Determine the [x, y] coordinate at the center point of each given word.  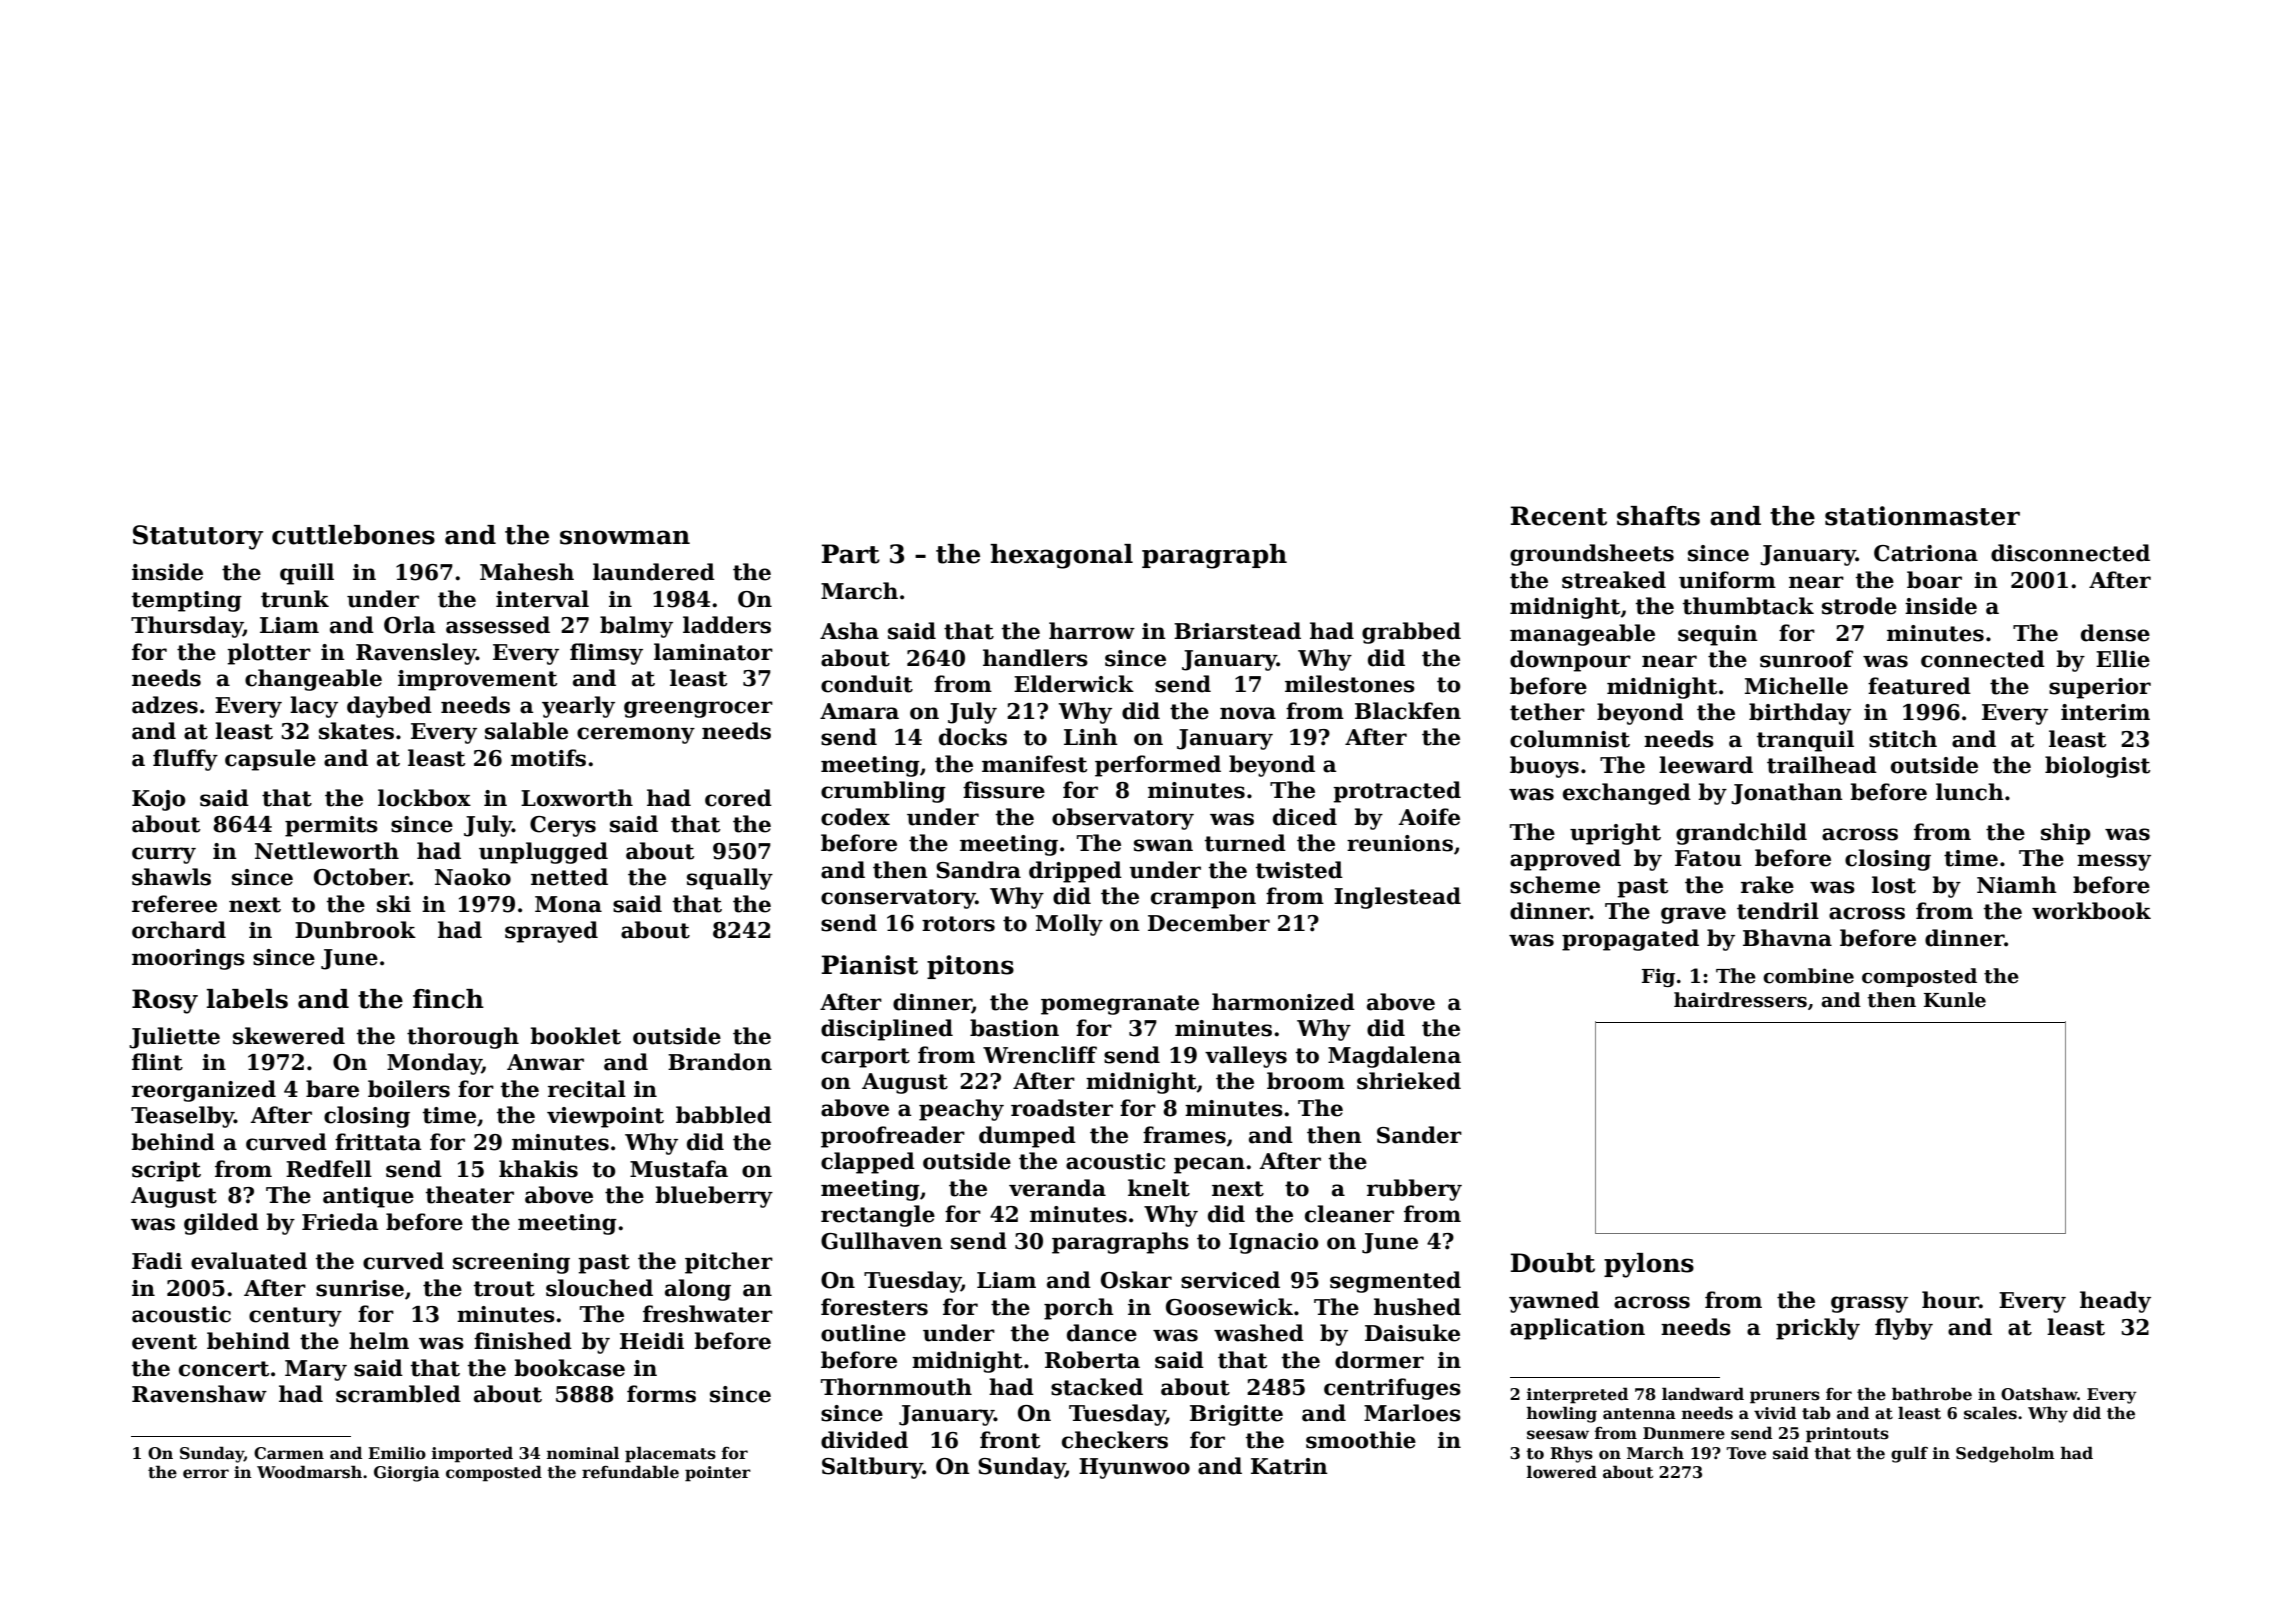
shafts [1658, 516]
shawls [171, 877]
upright [1615, 834]
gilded [221, 1224]
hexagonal [1061, 556]
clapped [868, 1163]
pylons [1649, 1265]
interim [2105, 712]
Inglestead [1397, 898]
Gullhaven [882, 1241]
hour [1950, 1300]
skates [356, 731]
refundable [630, 1472]
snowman [625, 537]
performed [1158, 766]
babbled [724, 1115]
